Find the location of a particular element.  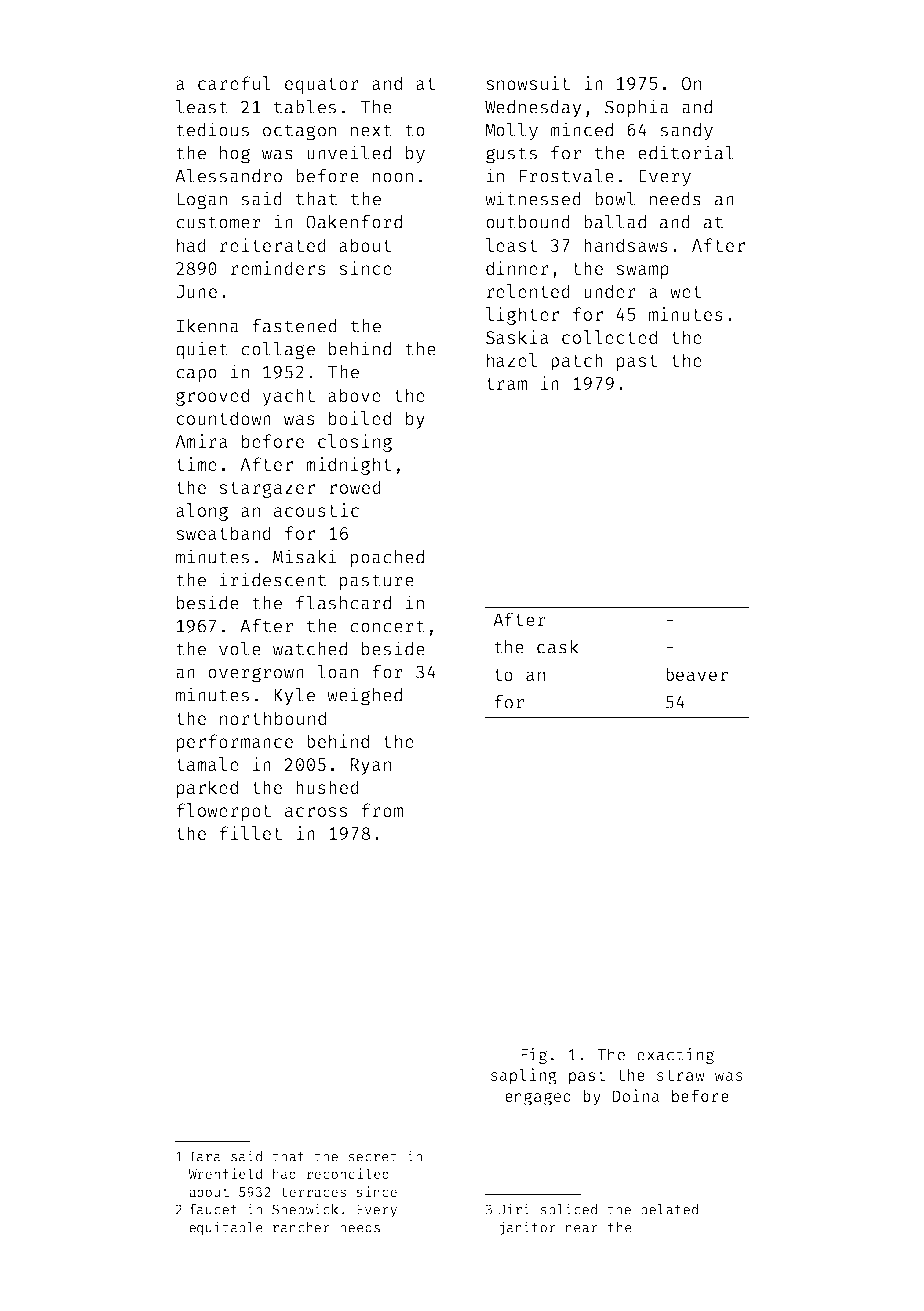

flowerpot is located at coordinates (223, 812).
